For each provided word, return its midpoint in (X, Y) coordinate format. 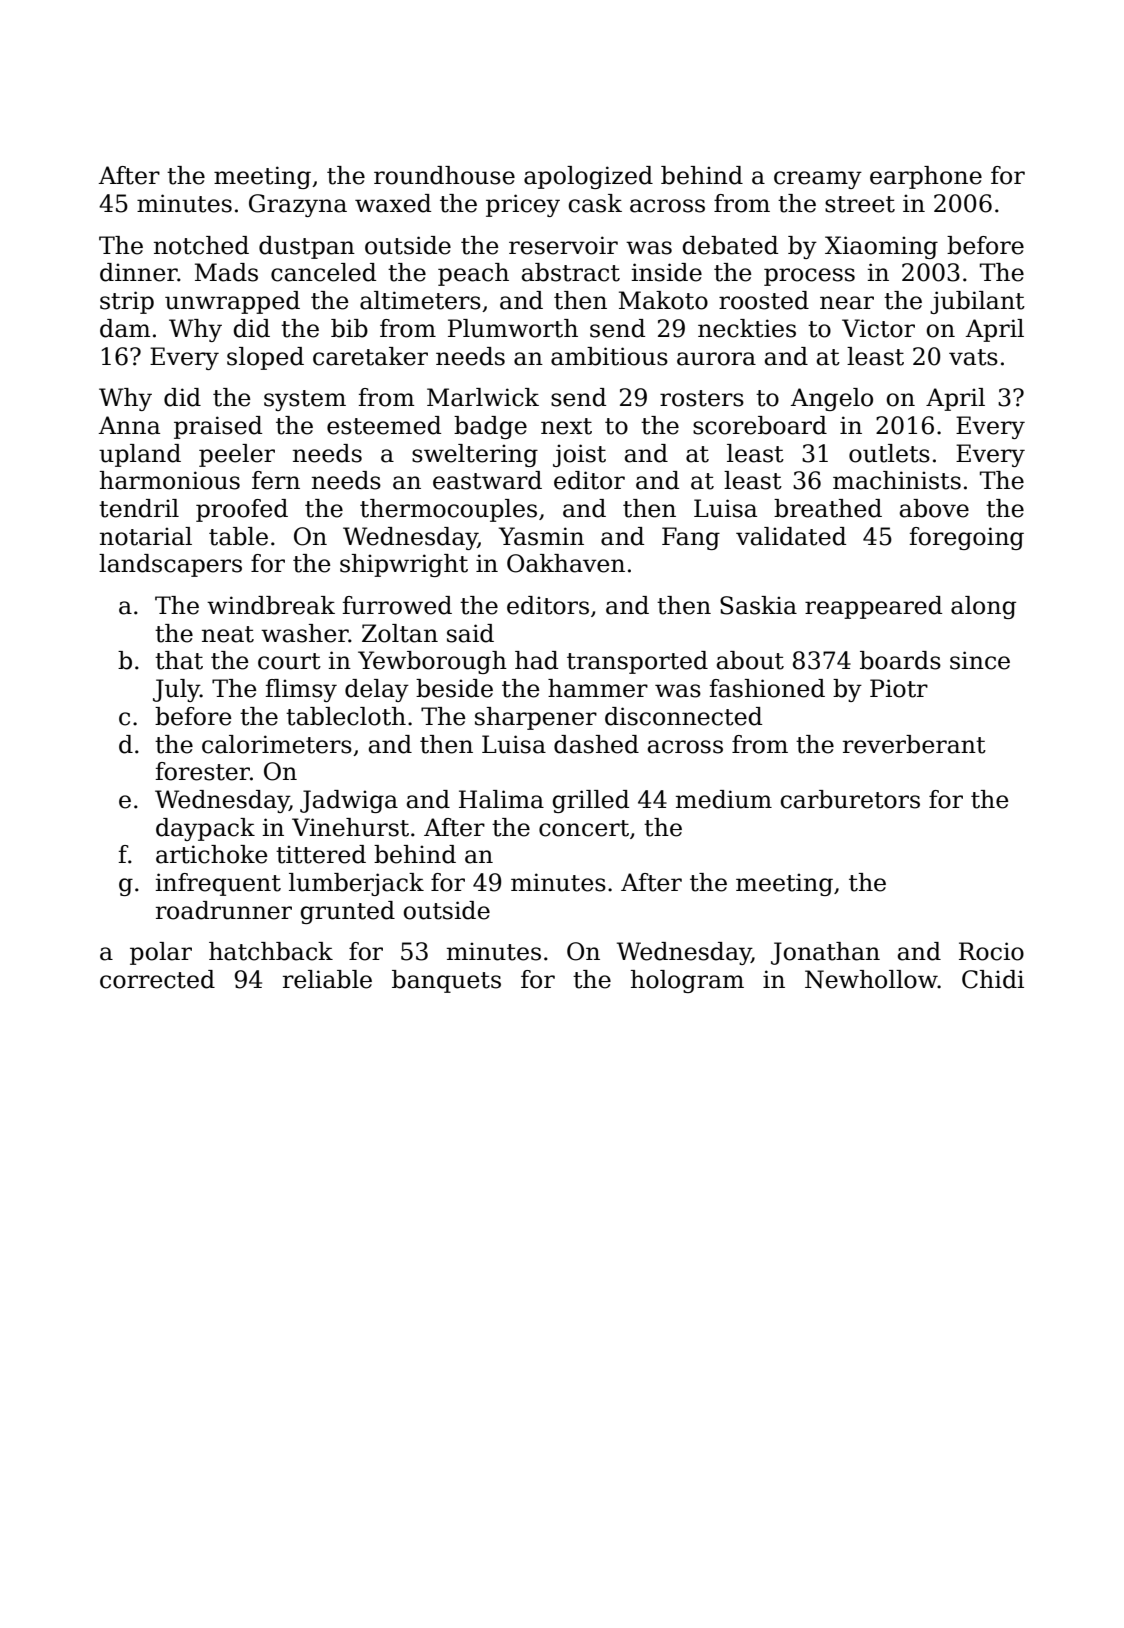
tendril (139, 508)
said (470, 633)
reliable (327, 979)
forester (203, 771)
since (980, 660)
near (847, 303)
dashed (596, 744)
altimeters (420, 300)
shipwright (404, 565)
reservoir (563, 245)
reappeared (873, 607)
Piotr (899, 688)
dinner (139, 272)
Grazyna (298, 205)
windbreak (271, 605)
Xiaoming (881, 247)
